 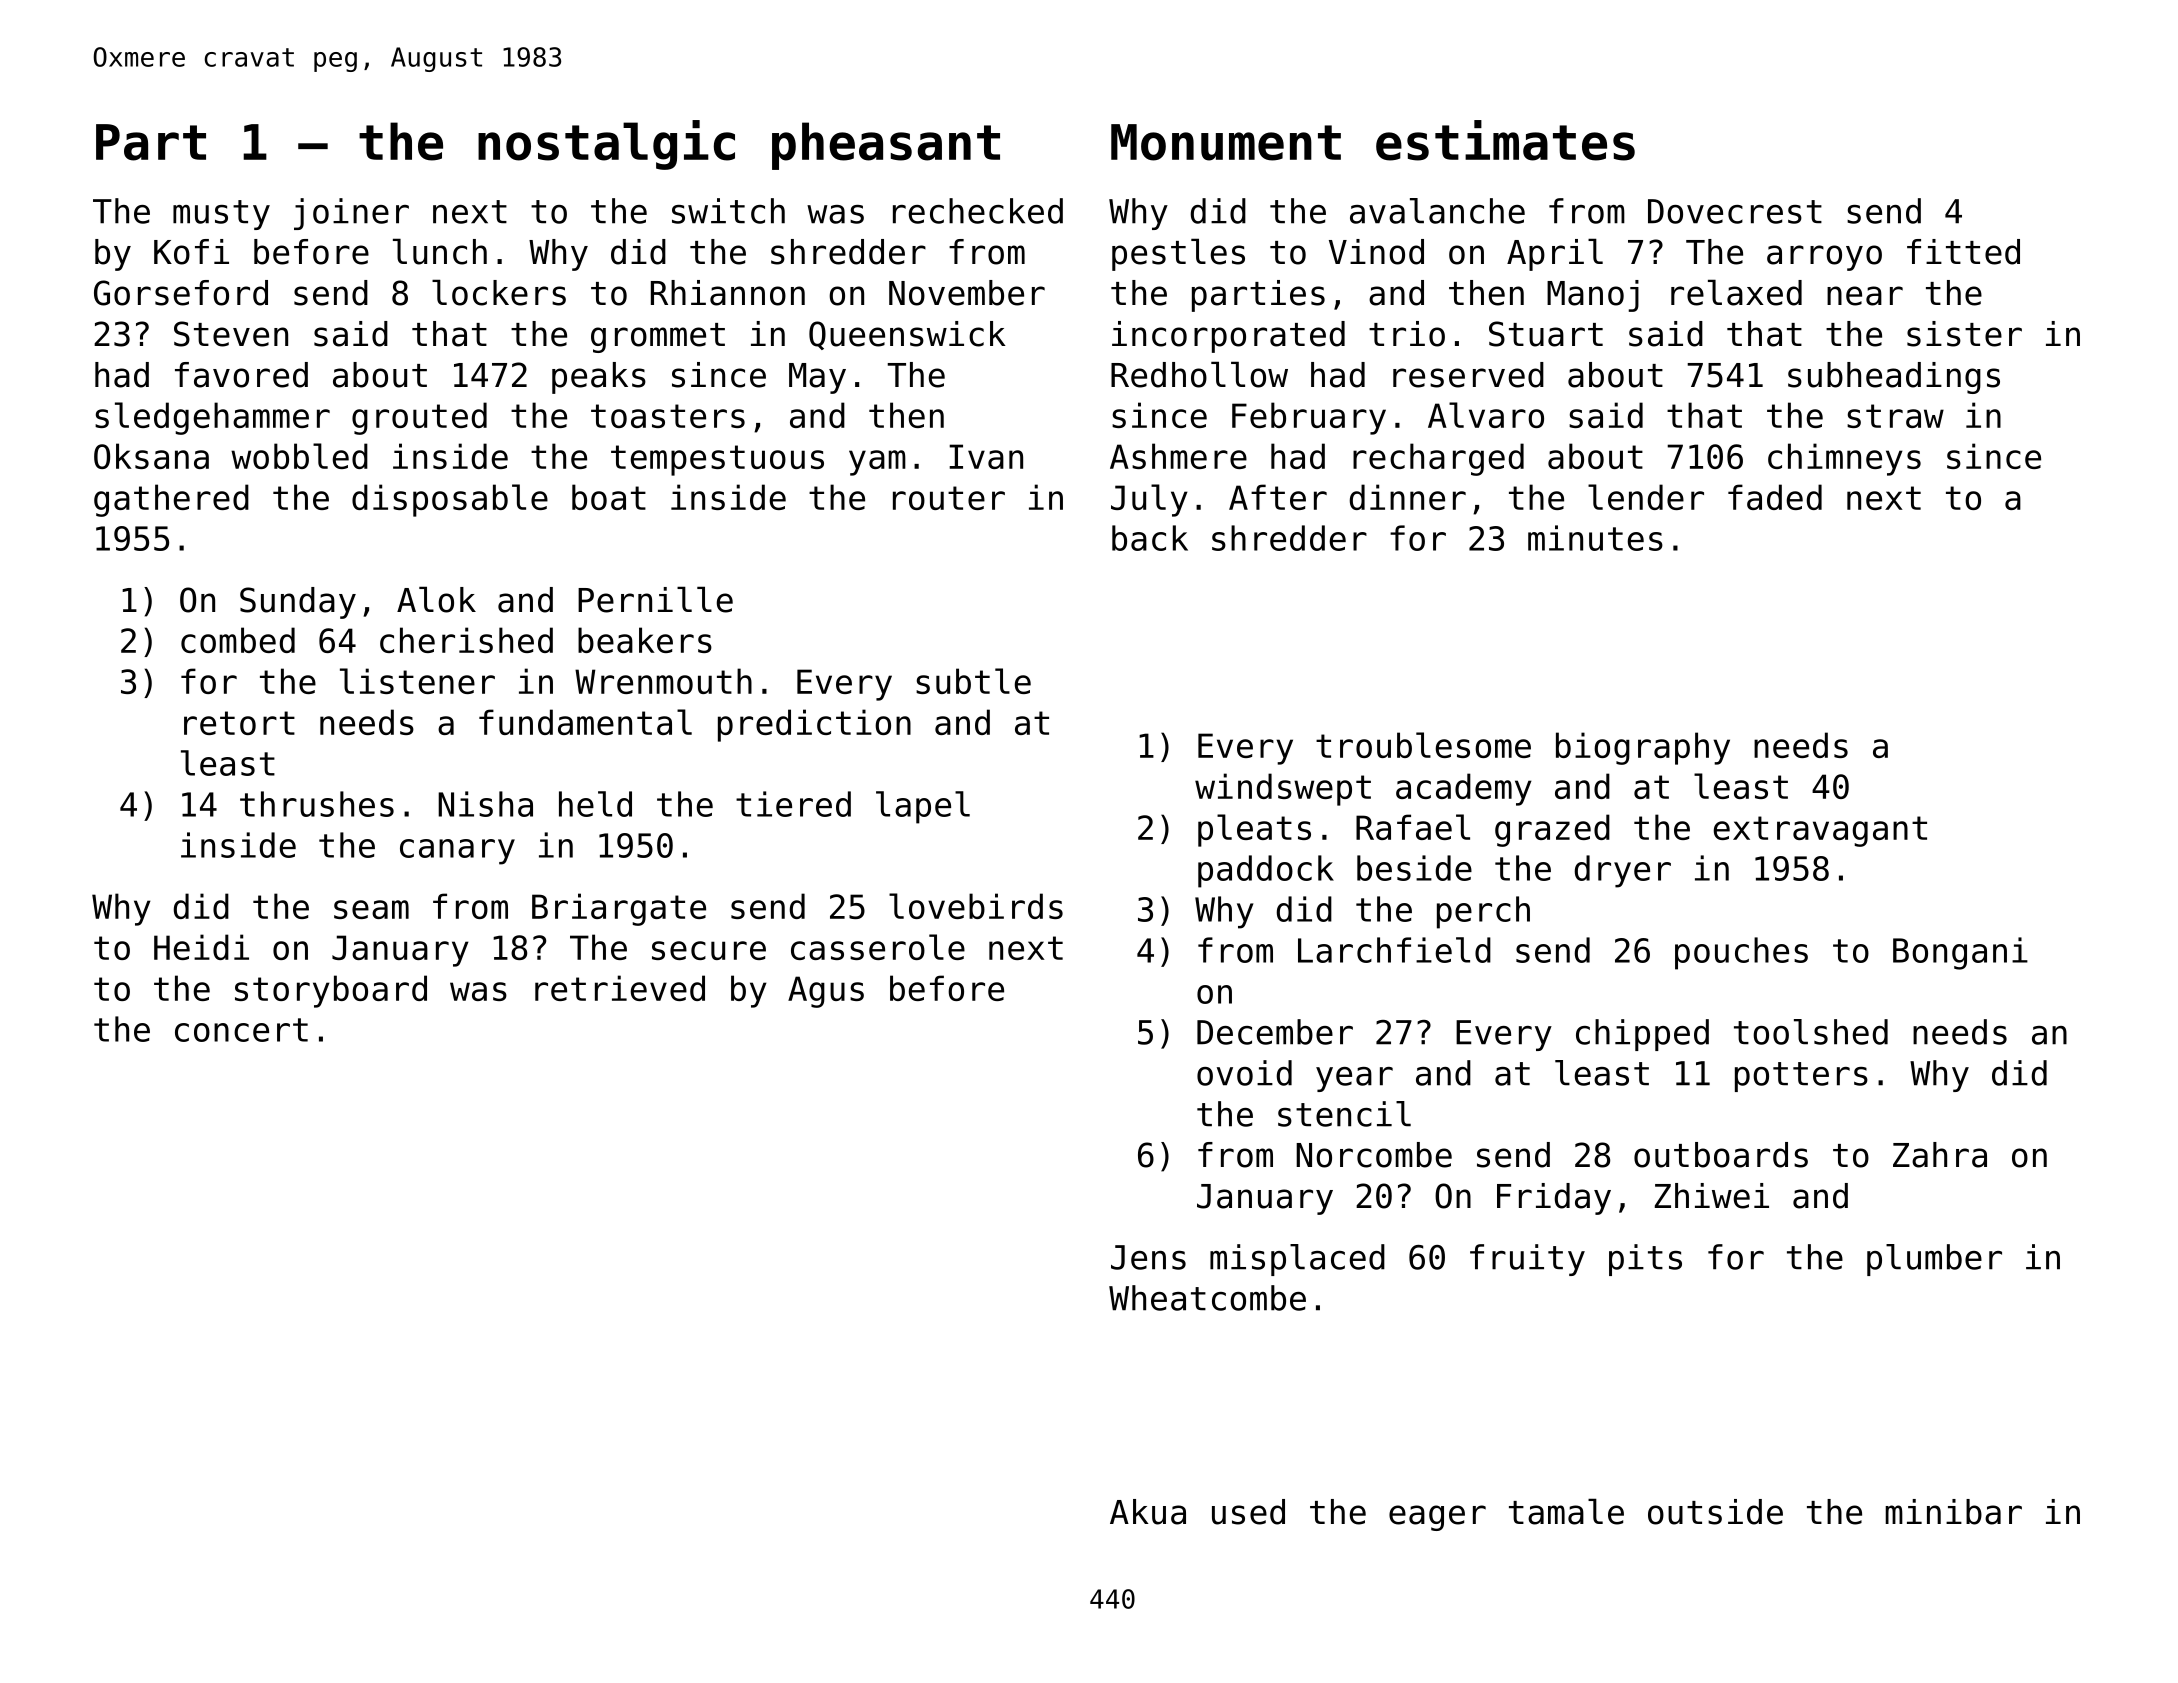 I want to click on estimates, so click(x=1505, y=140).
